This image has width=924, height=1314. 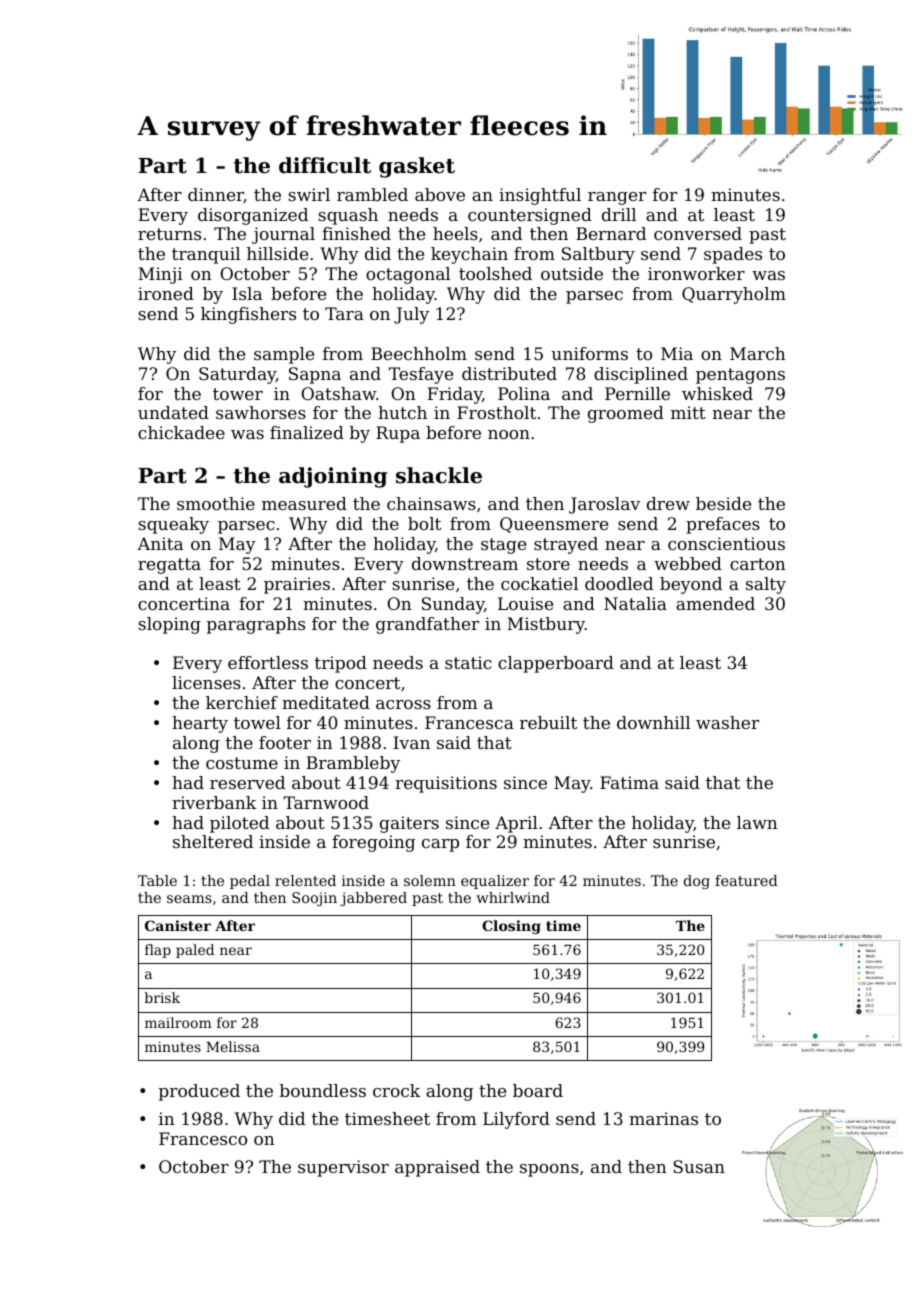 I want to click on Mistbury, so click(x=546, y=625).
